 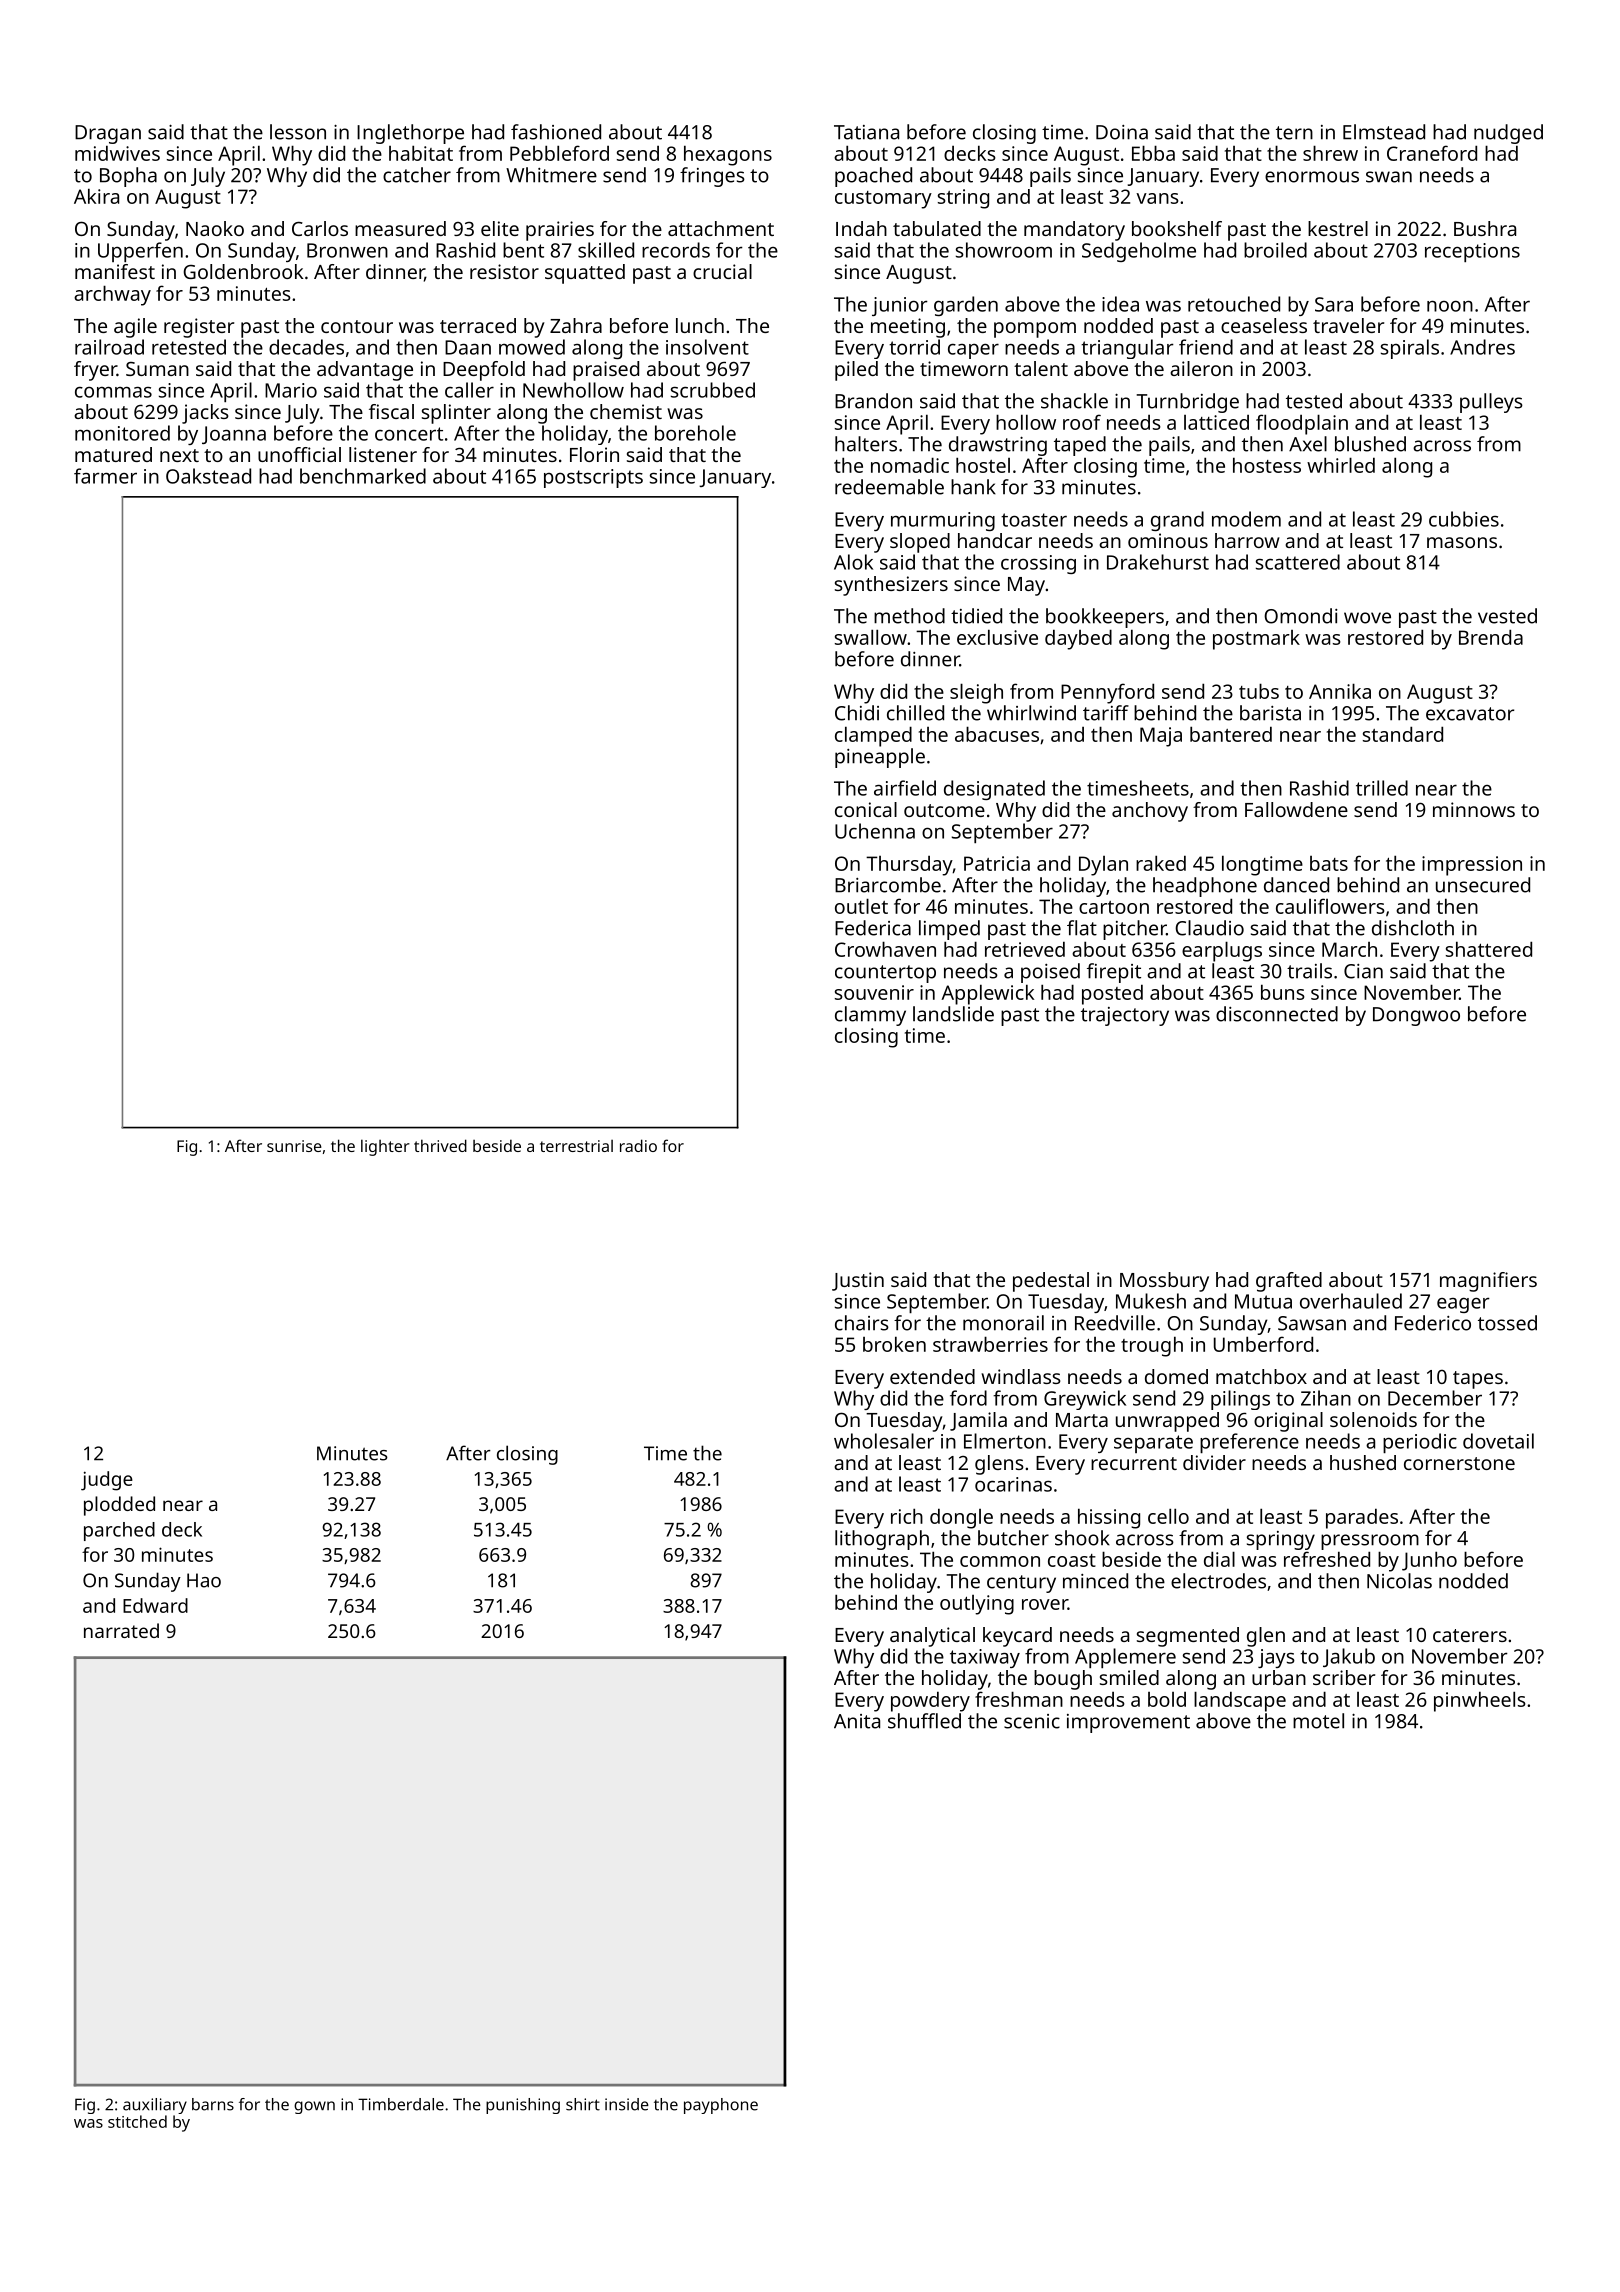 What do you see at coordinates (401, 2104) in the screenshot?
I see `Timberdale` at bounding box center [401, 2104].
